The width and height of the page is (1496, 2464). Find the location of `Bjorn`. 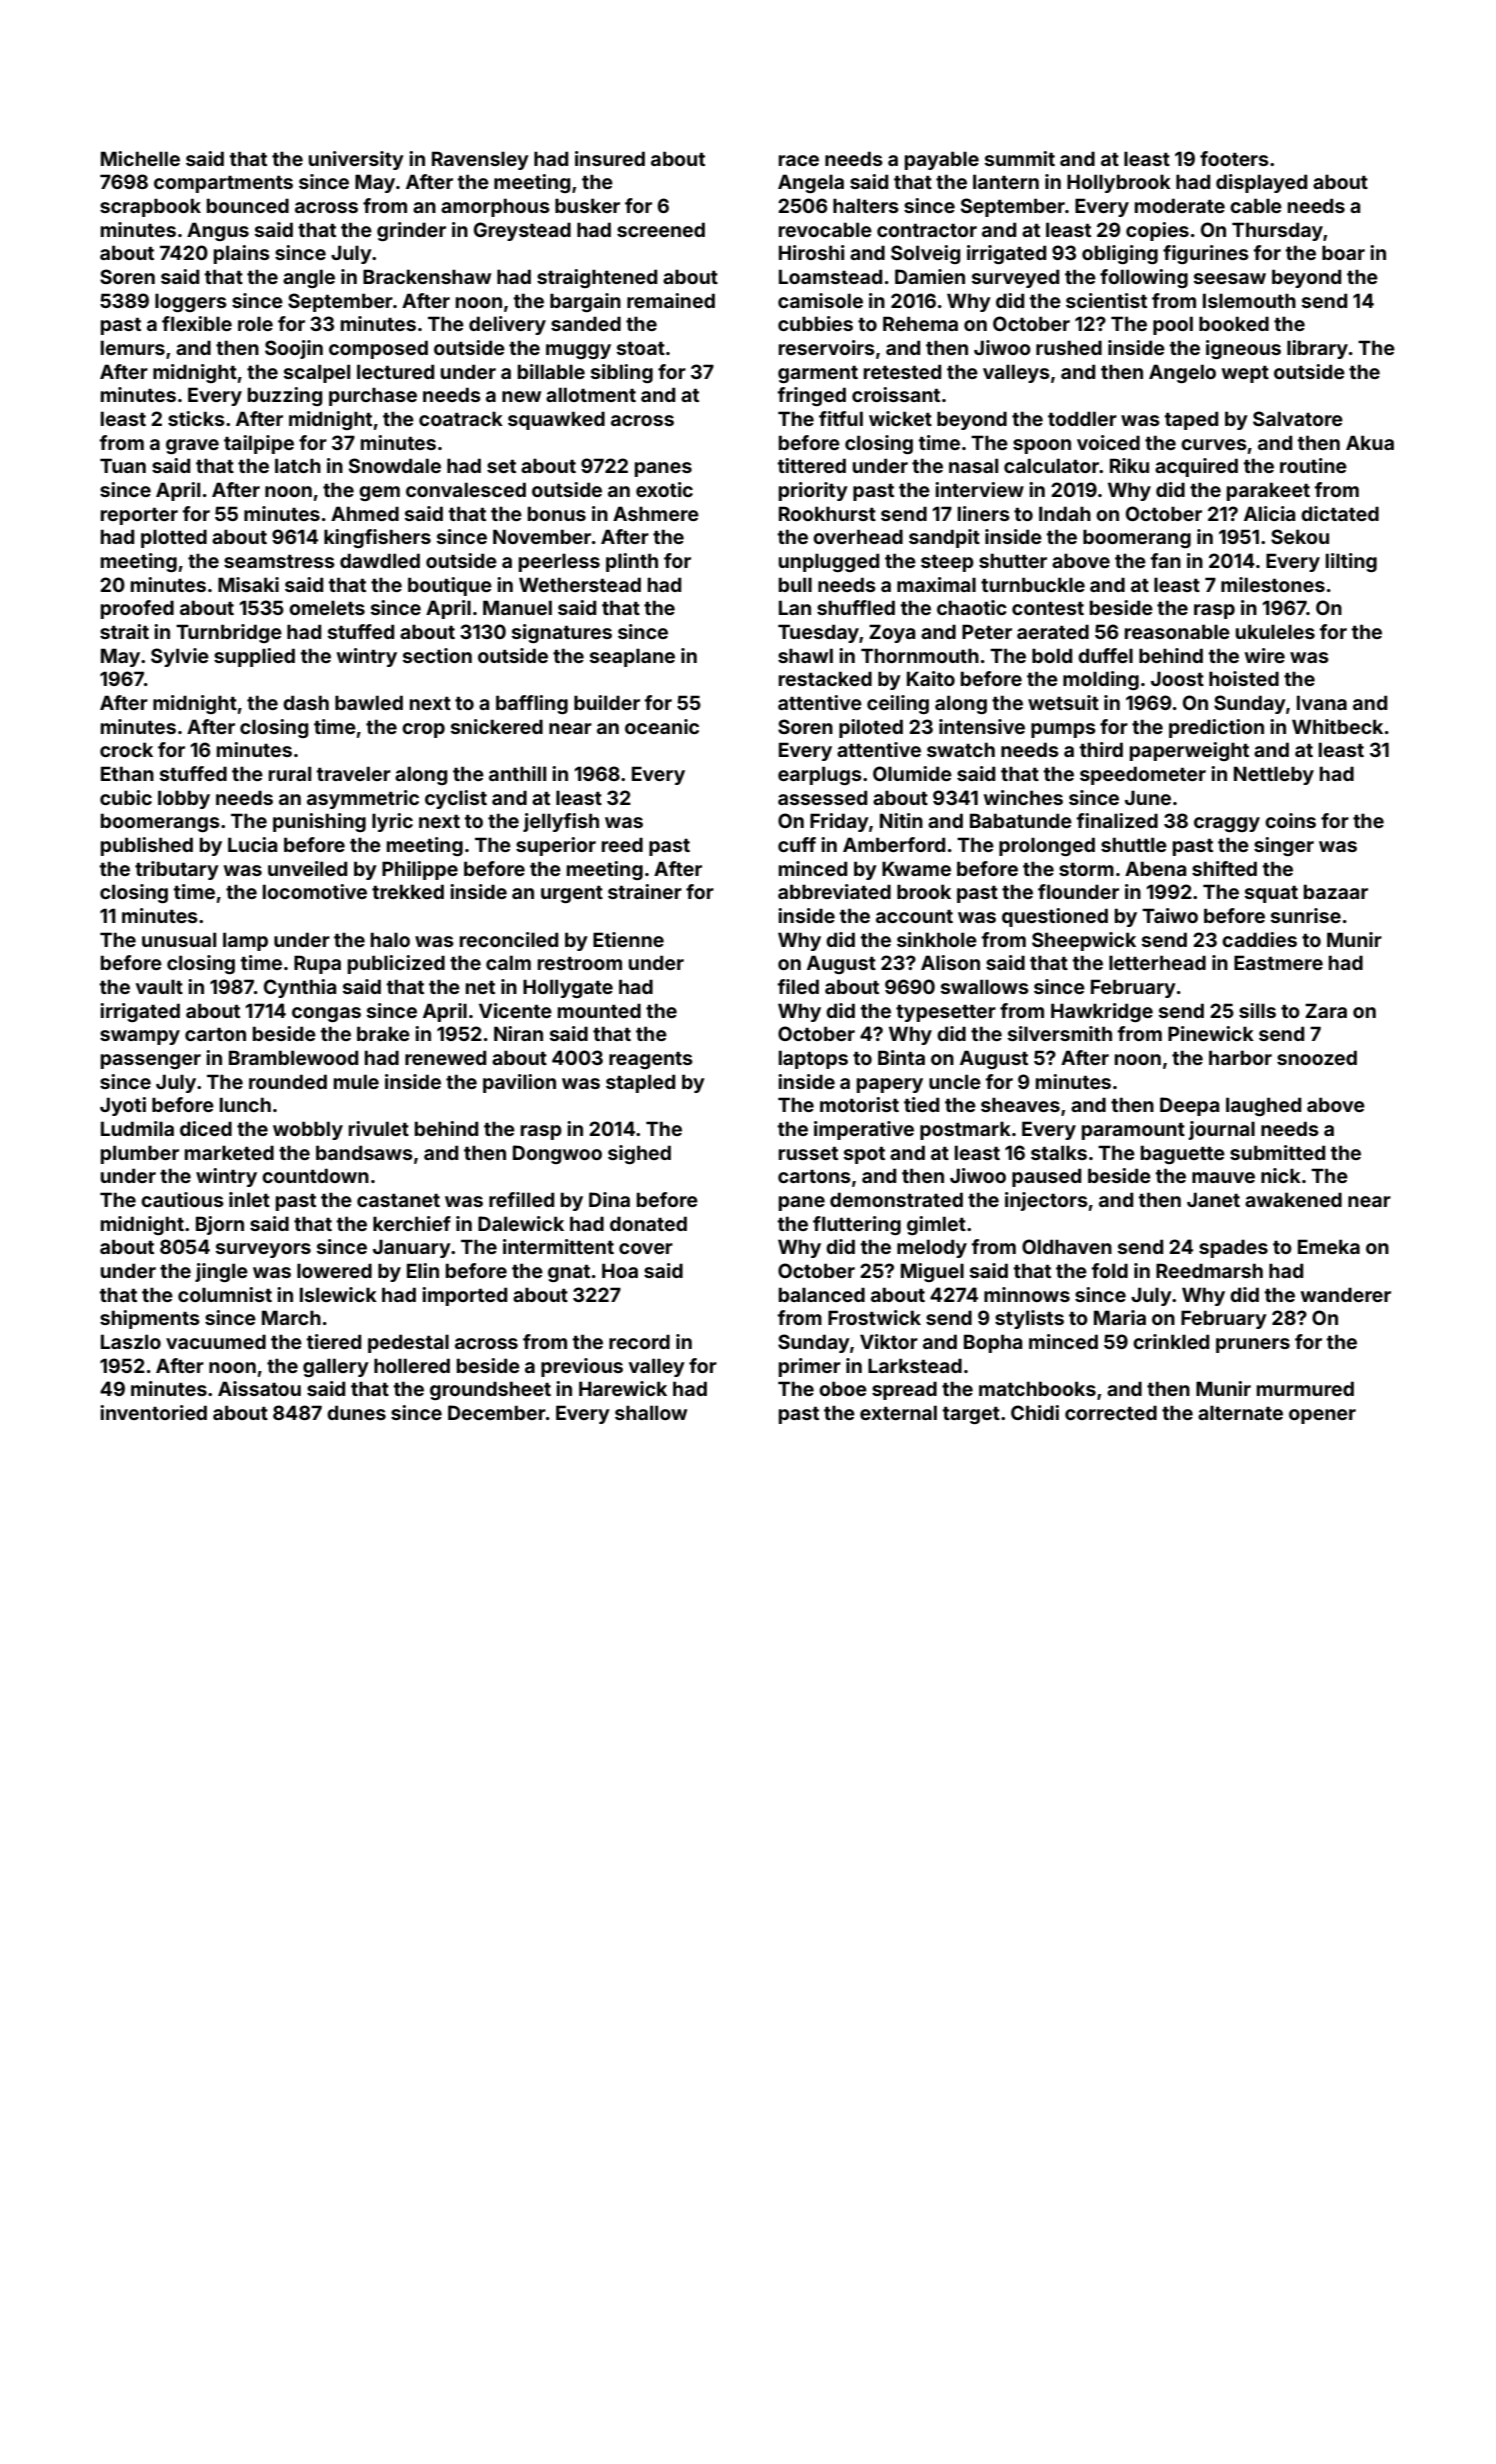

Bjorn is located at coordinates (220, 1225).
